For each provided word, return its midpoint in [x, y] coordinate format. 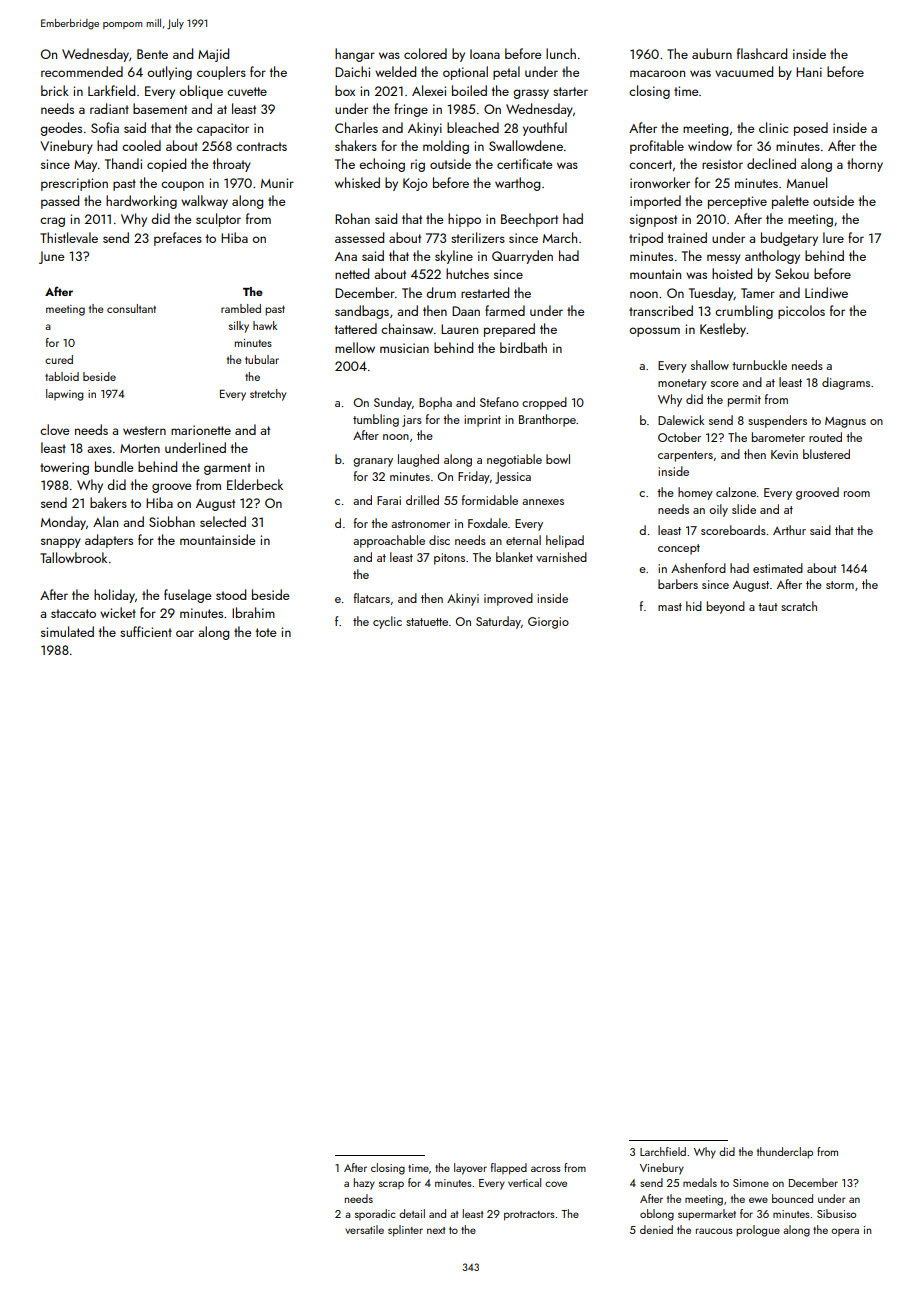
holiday [114, 596]
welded [395, 71]
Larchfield [663, 1151]
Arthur [789, 530]
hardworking [141, 202]
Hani [809, 72]
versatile [364, 1229]
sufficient [146, 631]
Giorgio [548, 623]
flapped [509, 1169]
